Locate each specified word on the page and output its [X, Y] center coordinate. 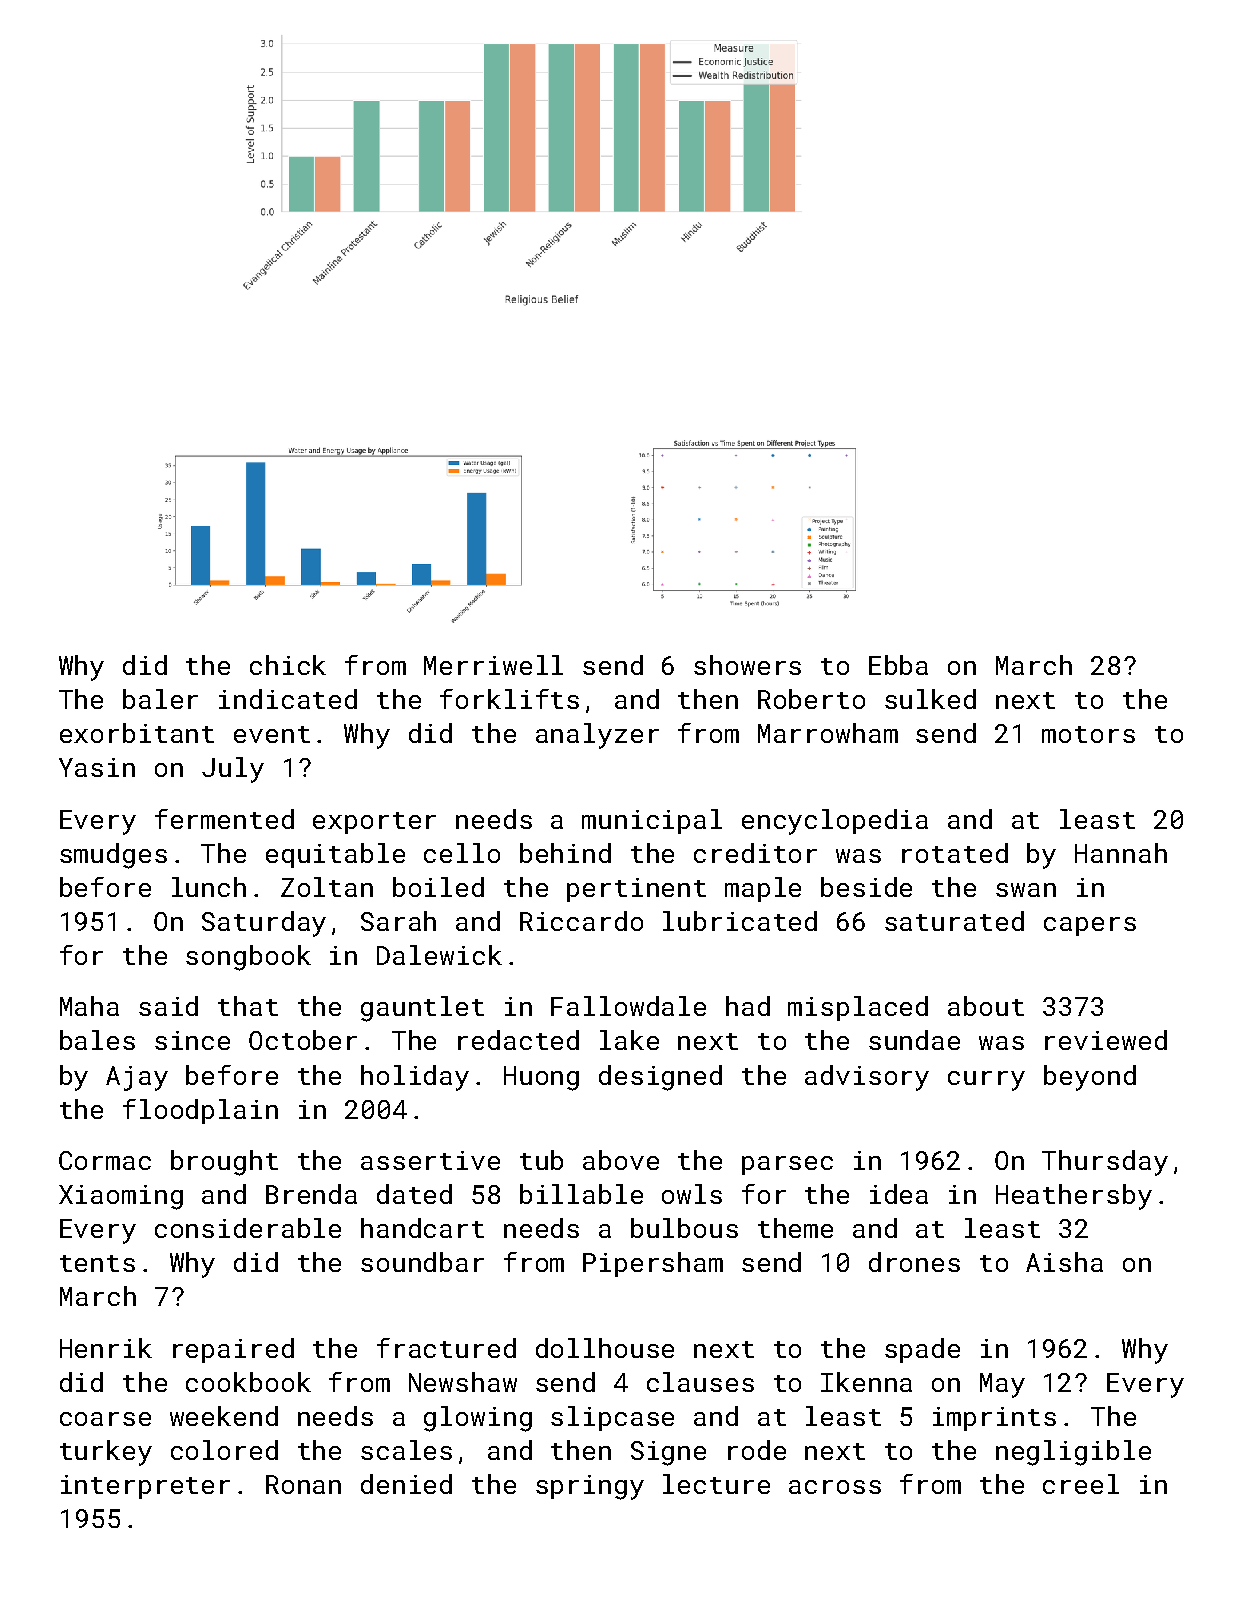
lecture [716, 1484]
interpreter [145, 1487]
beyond [1090, 1078]
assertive [430, 1160]
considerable [248, 1228]
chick [288, 665]
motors [1088, 734]
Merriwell [493, 665]
